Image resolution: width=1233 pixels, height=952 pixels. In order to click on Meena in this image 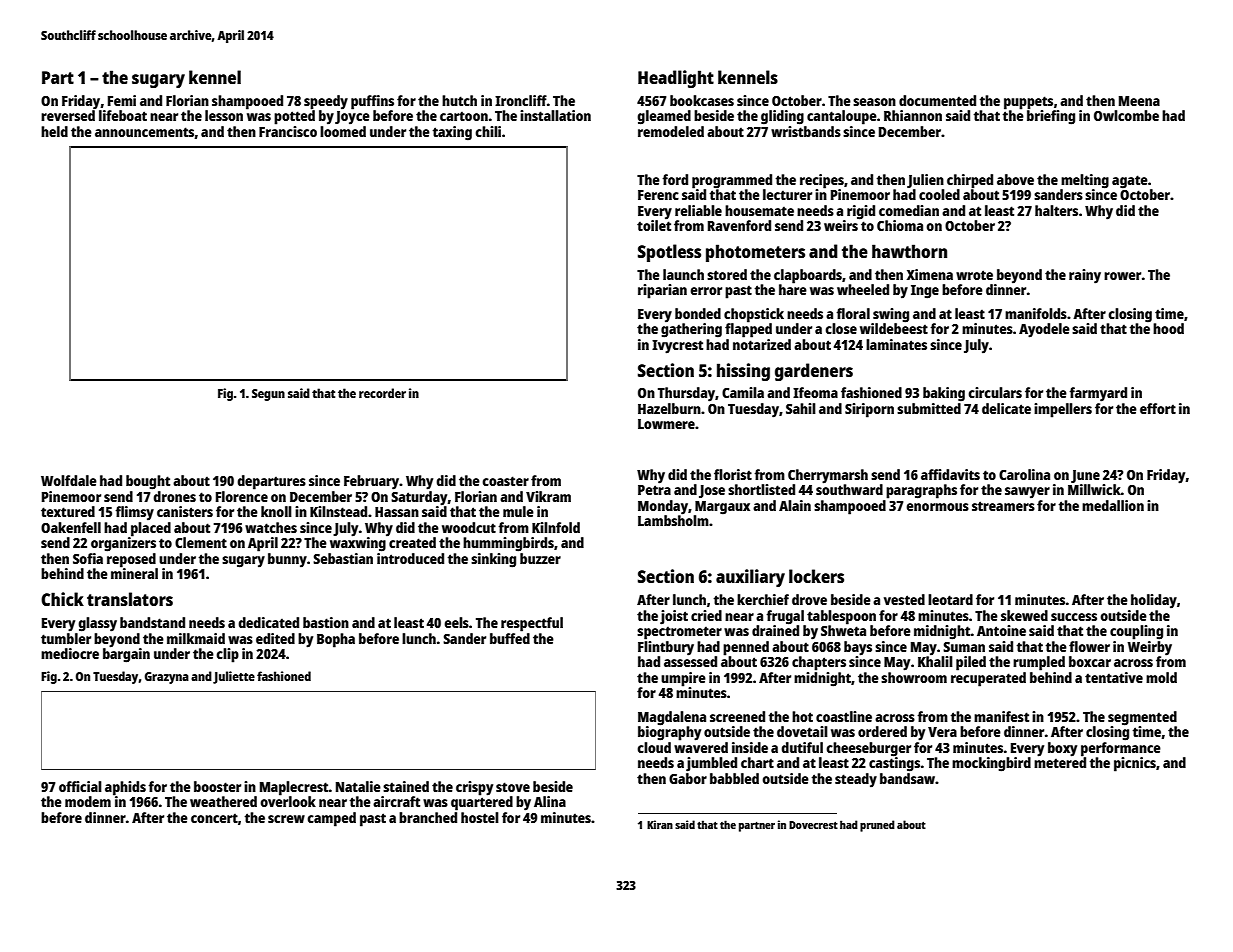, I will do `click(1139, 101)`.
